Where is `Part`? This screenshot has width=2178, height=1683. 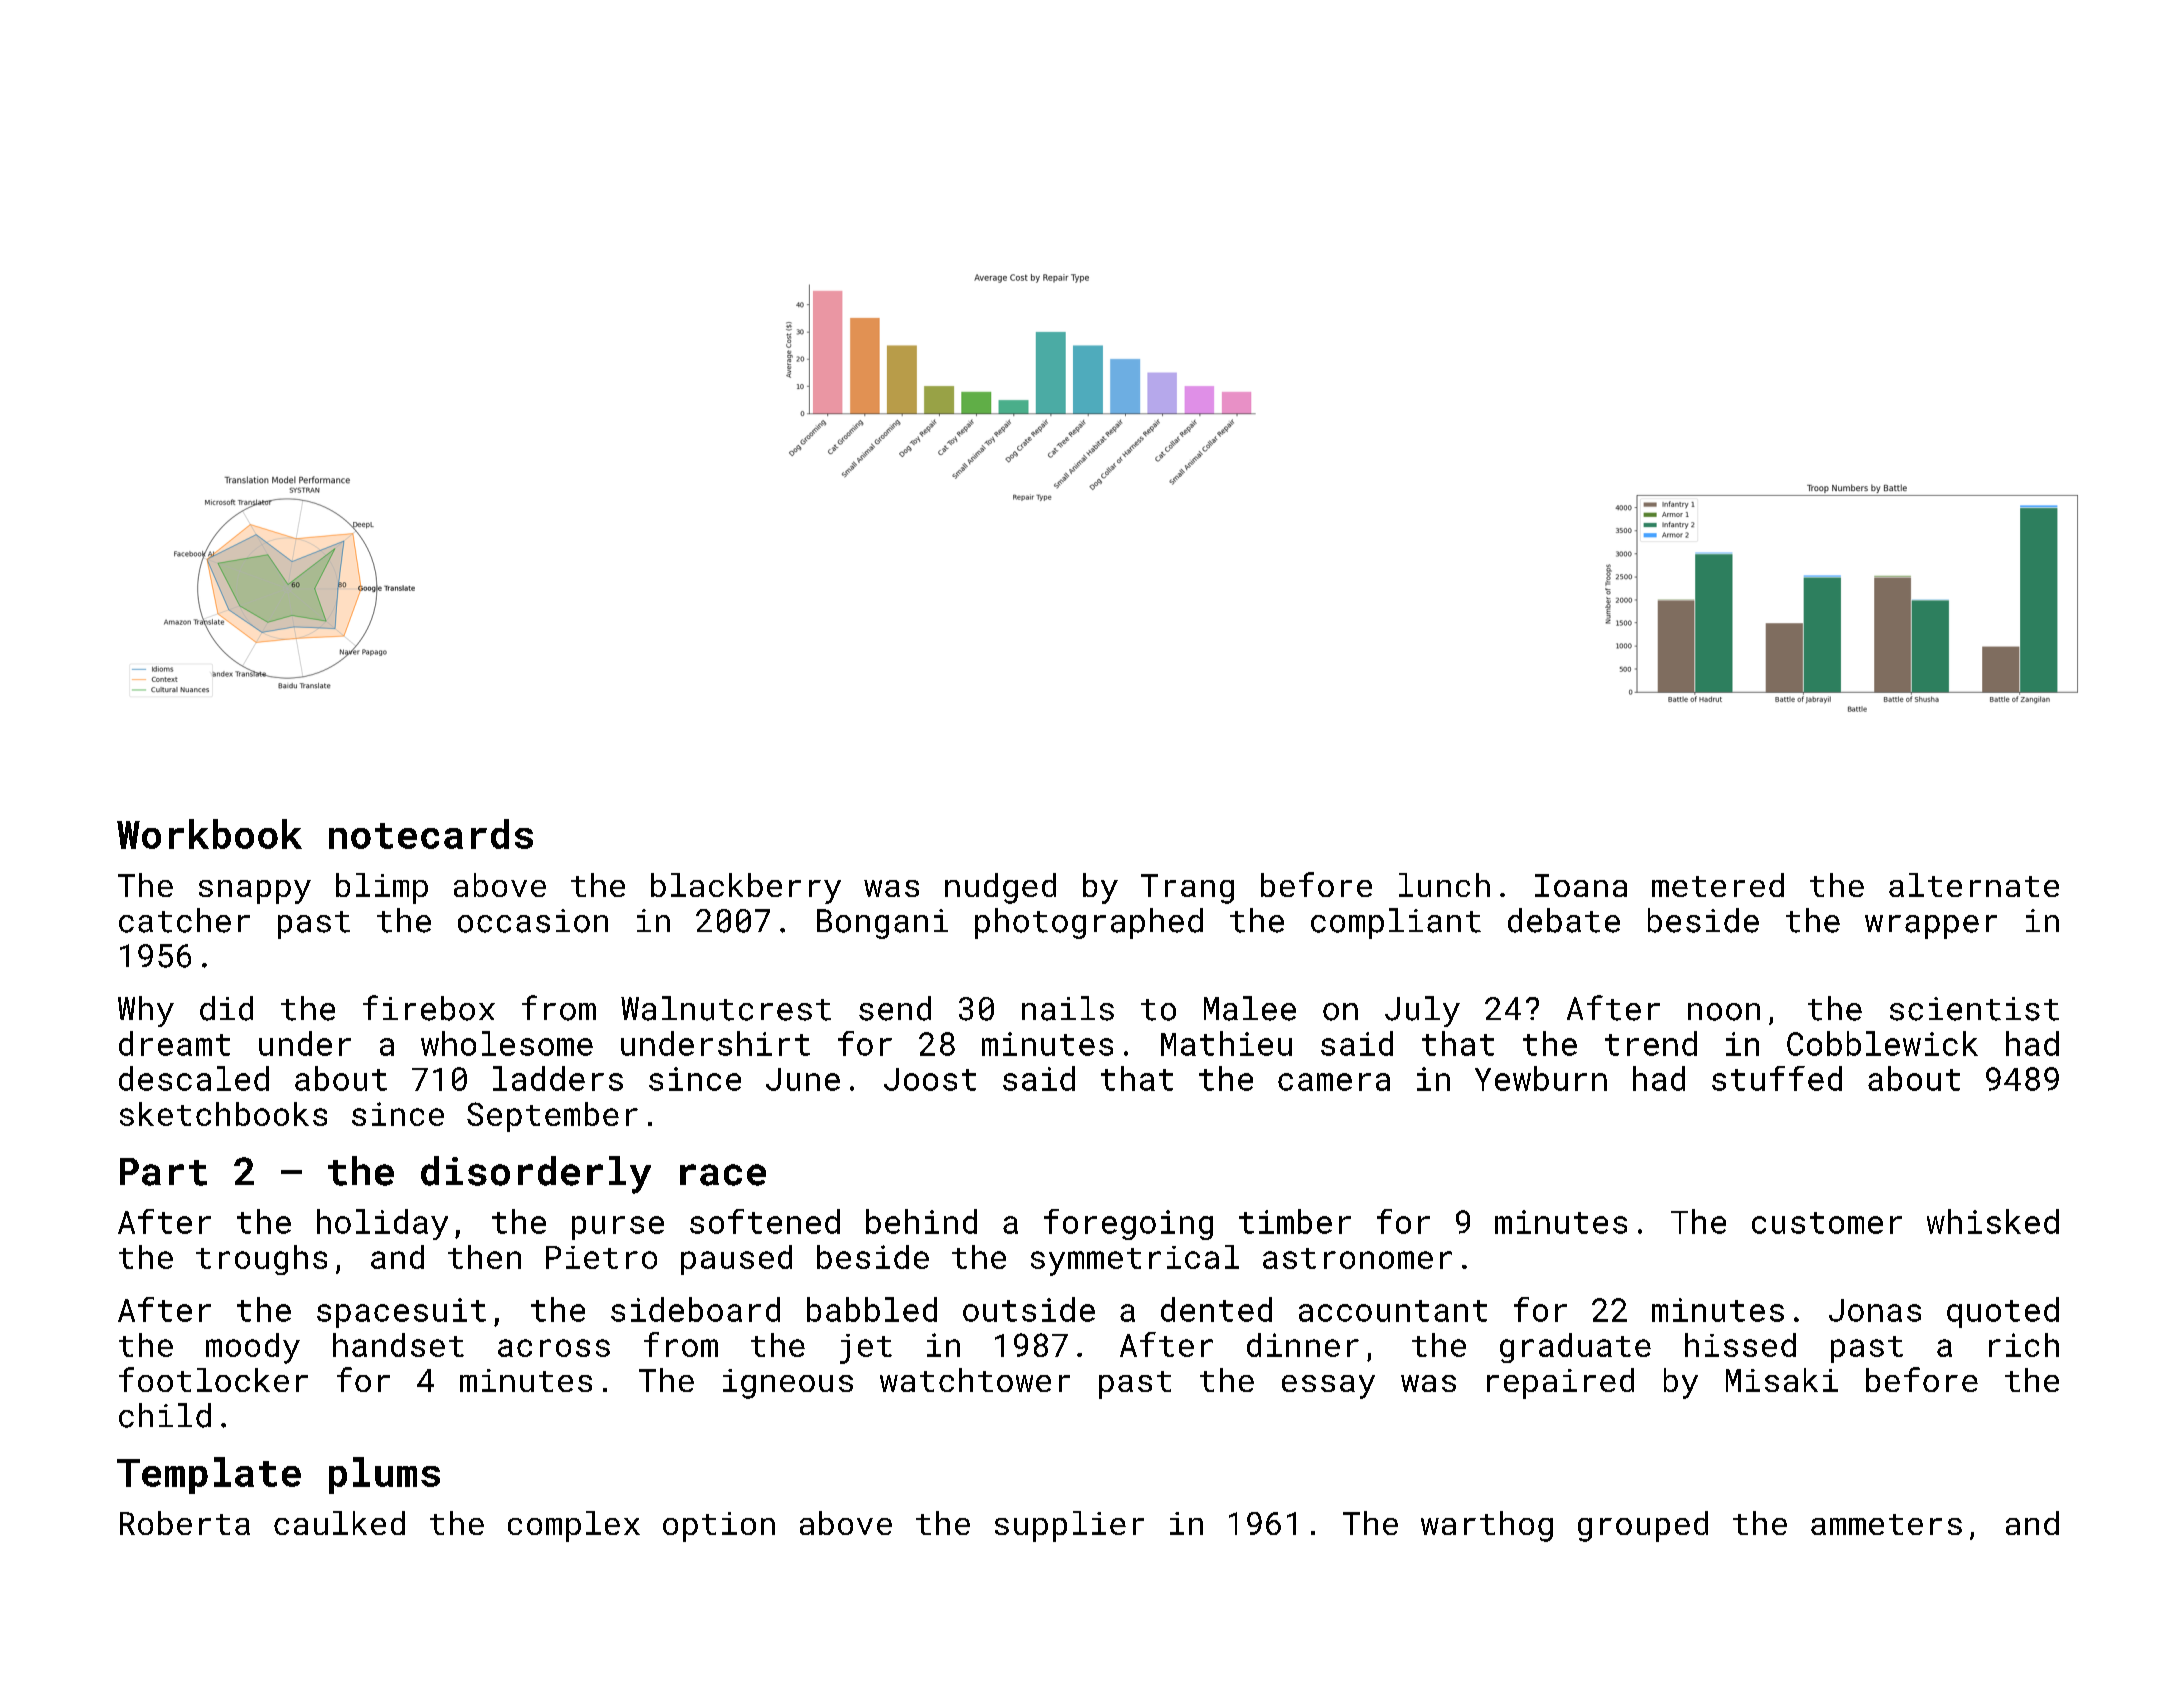
Part is located at coordinates (163, 1172).
